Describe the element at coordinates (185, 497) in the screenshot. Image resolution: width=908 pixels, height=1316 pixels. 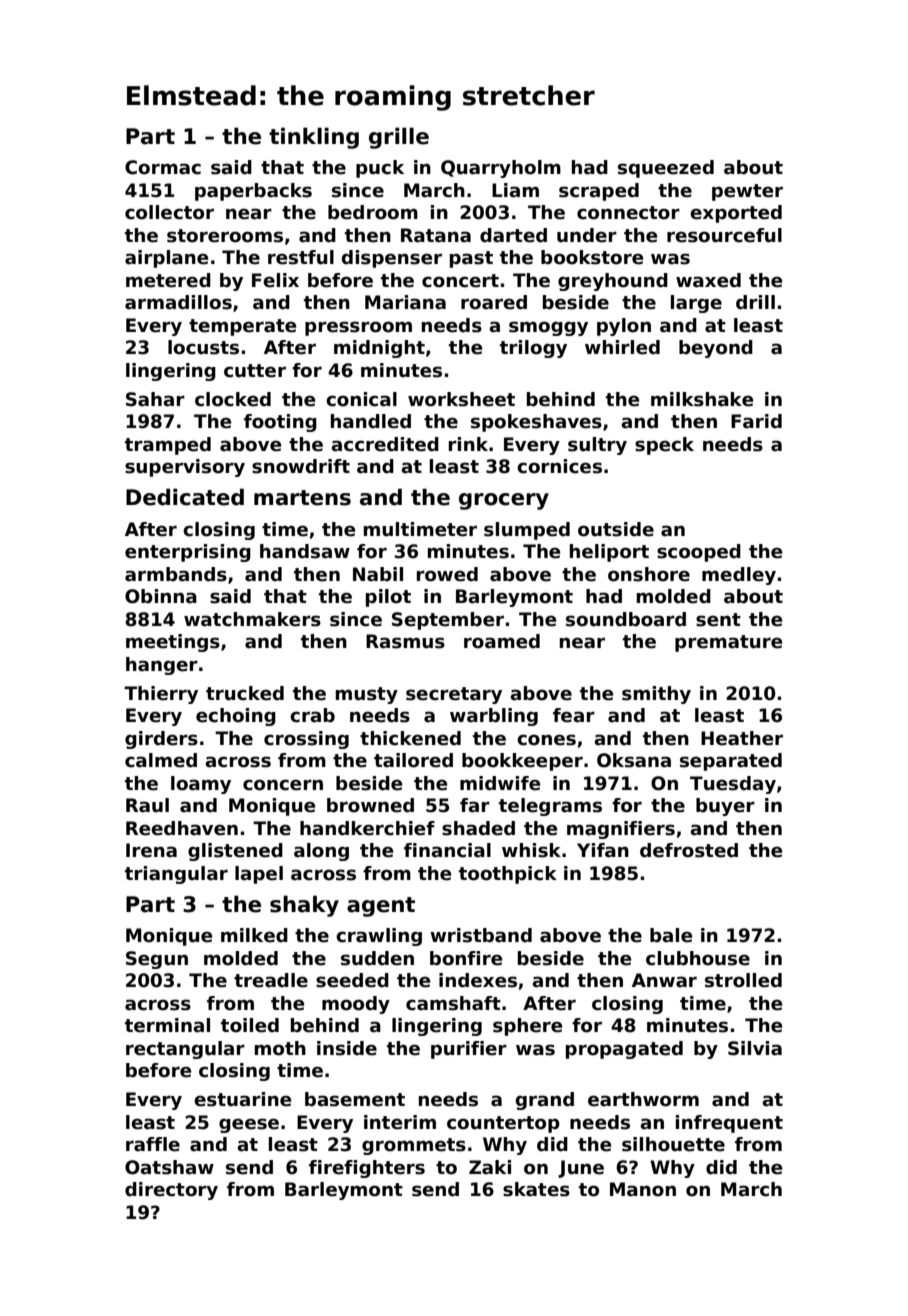
I see `Dedicated` at that location.
